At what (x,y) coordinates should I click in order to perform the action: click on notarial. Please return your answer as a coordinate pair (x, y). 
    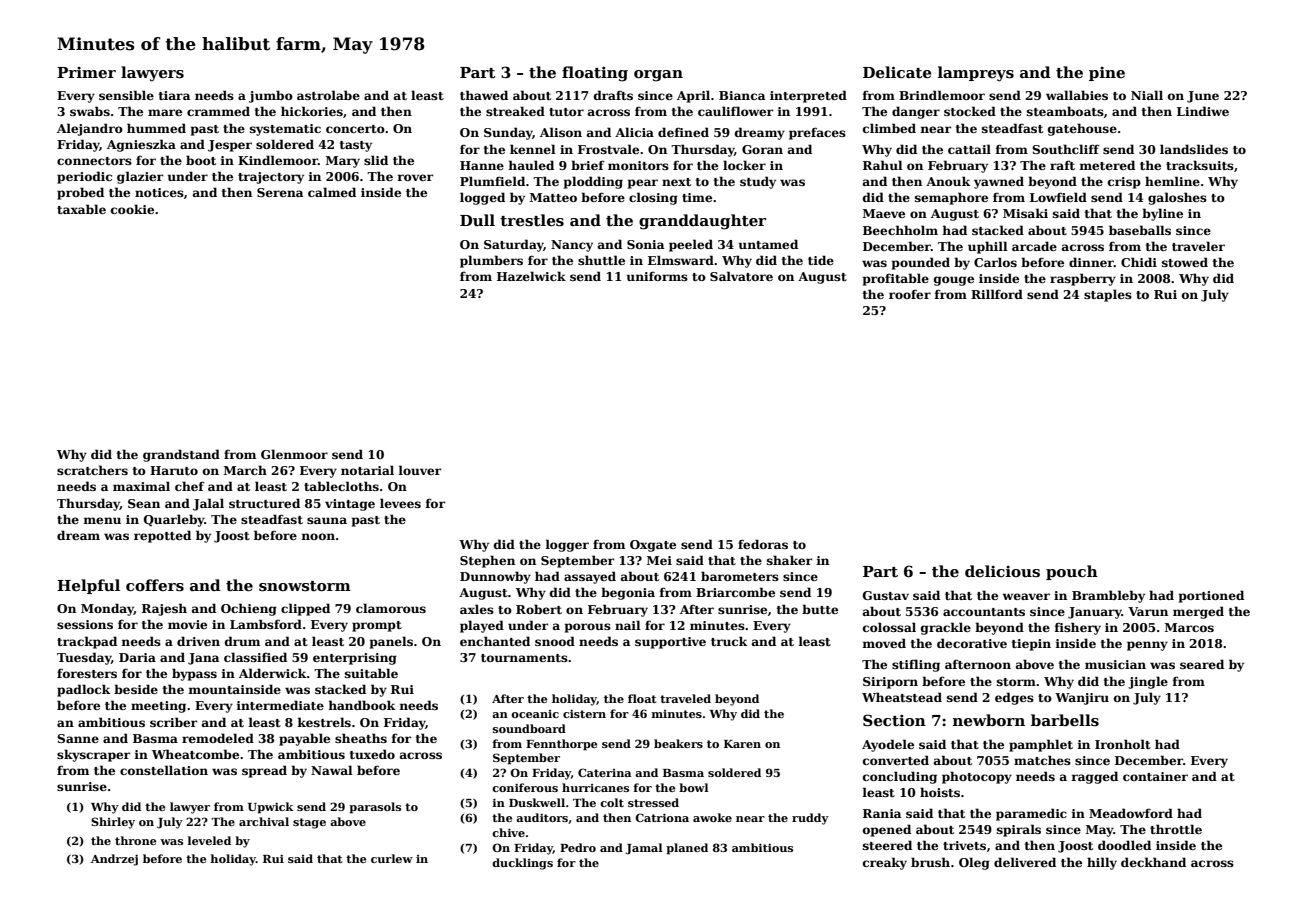
    Looking at the image, I should click on (367, 470).
